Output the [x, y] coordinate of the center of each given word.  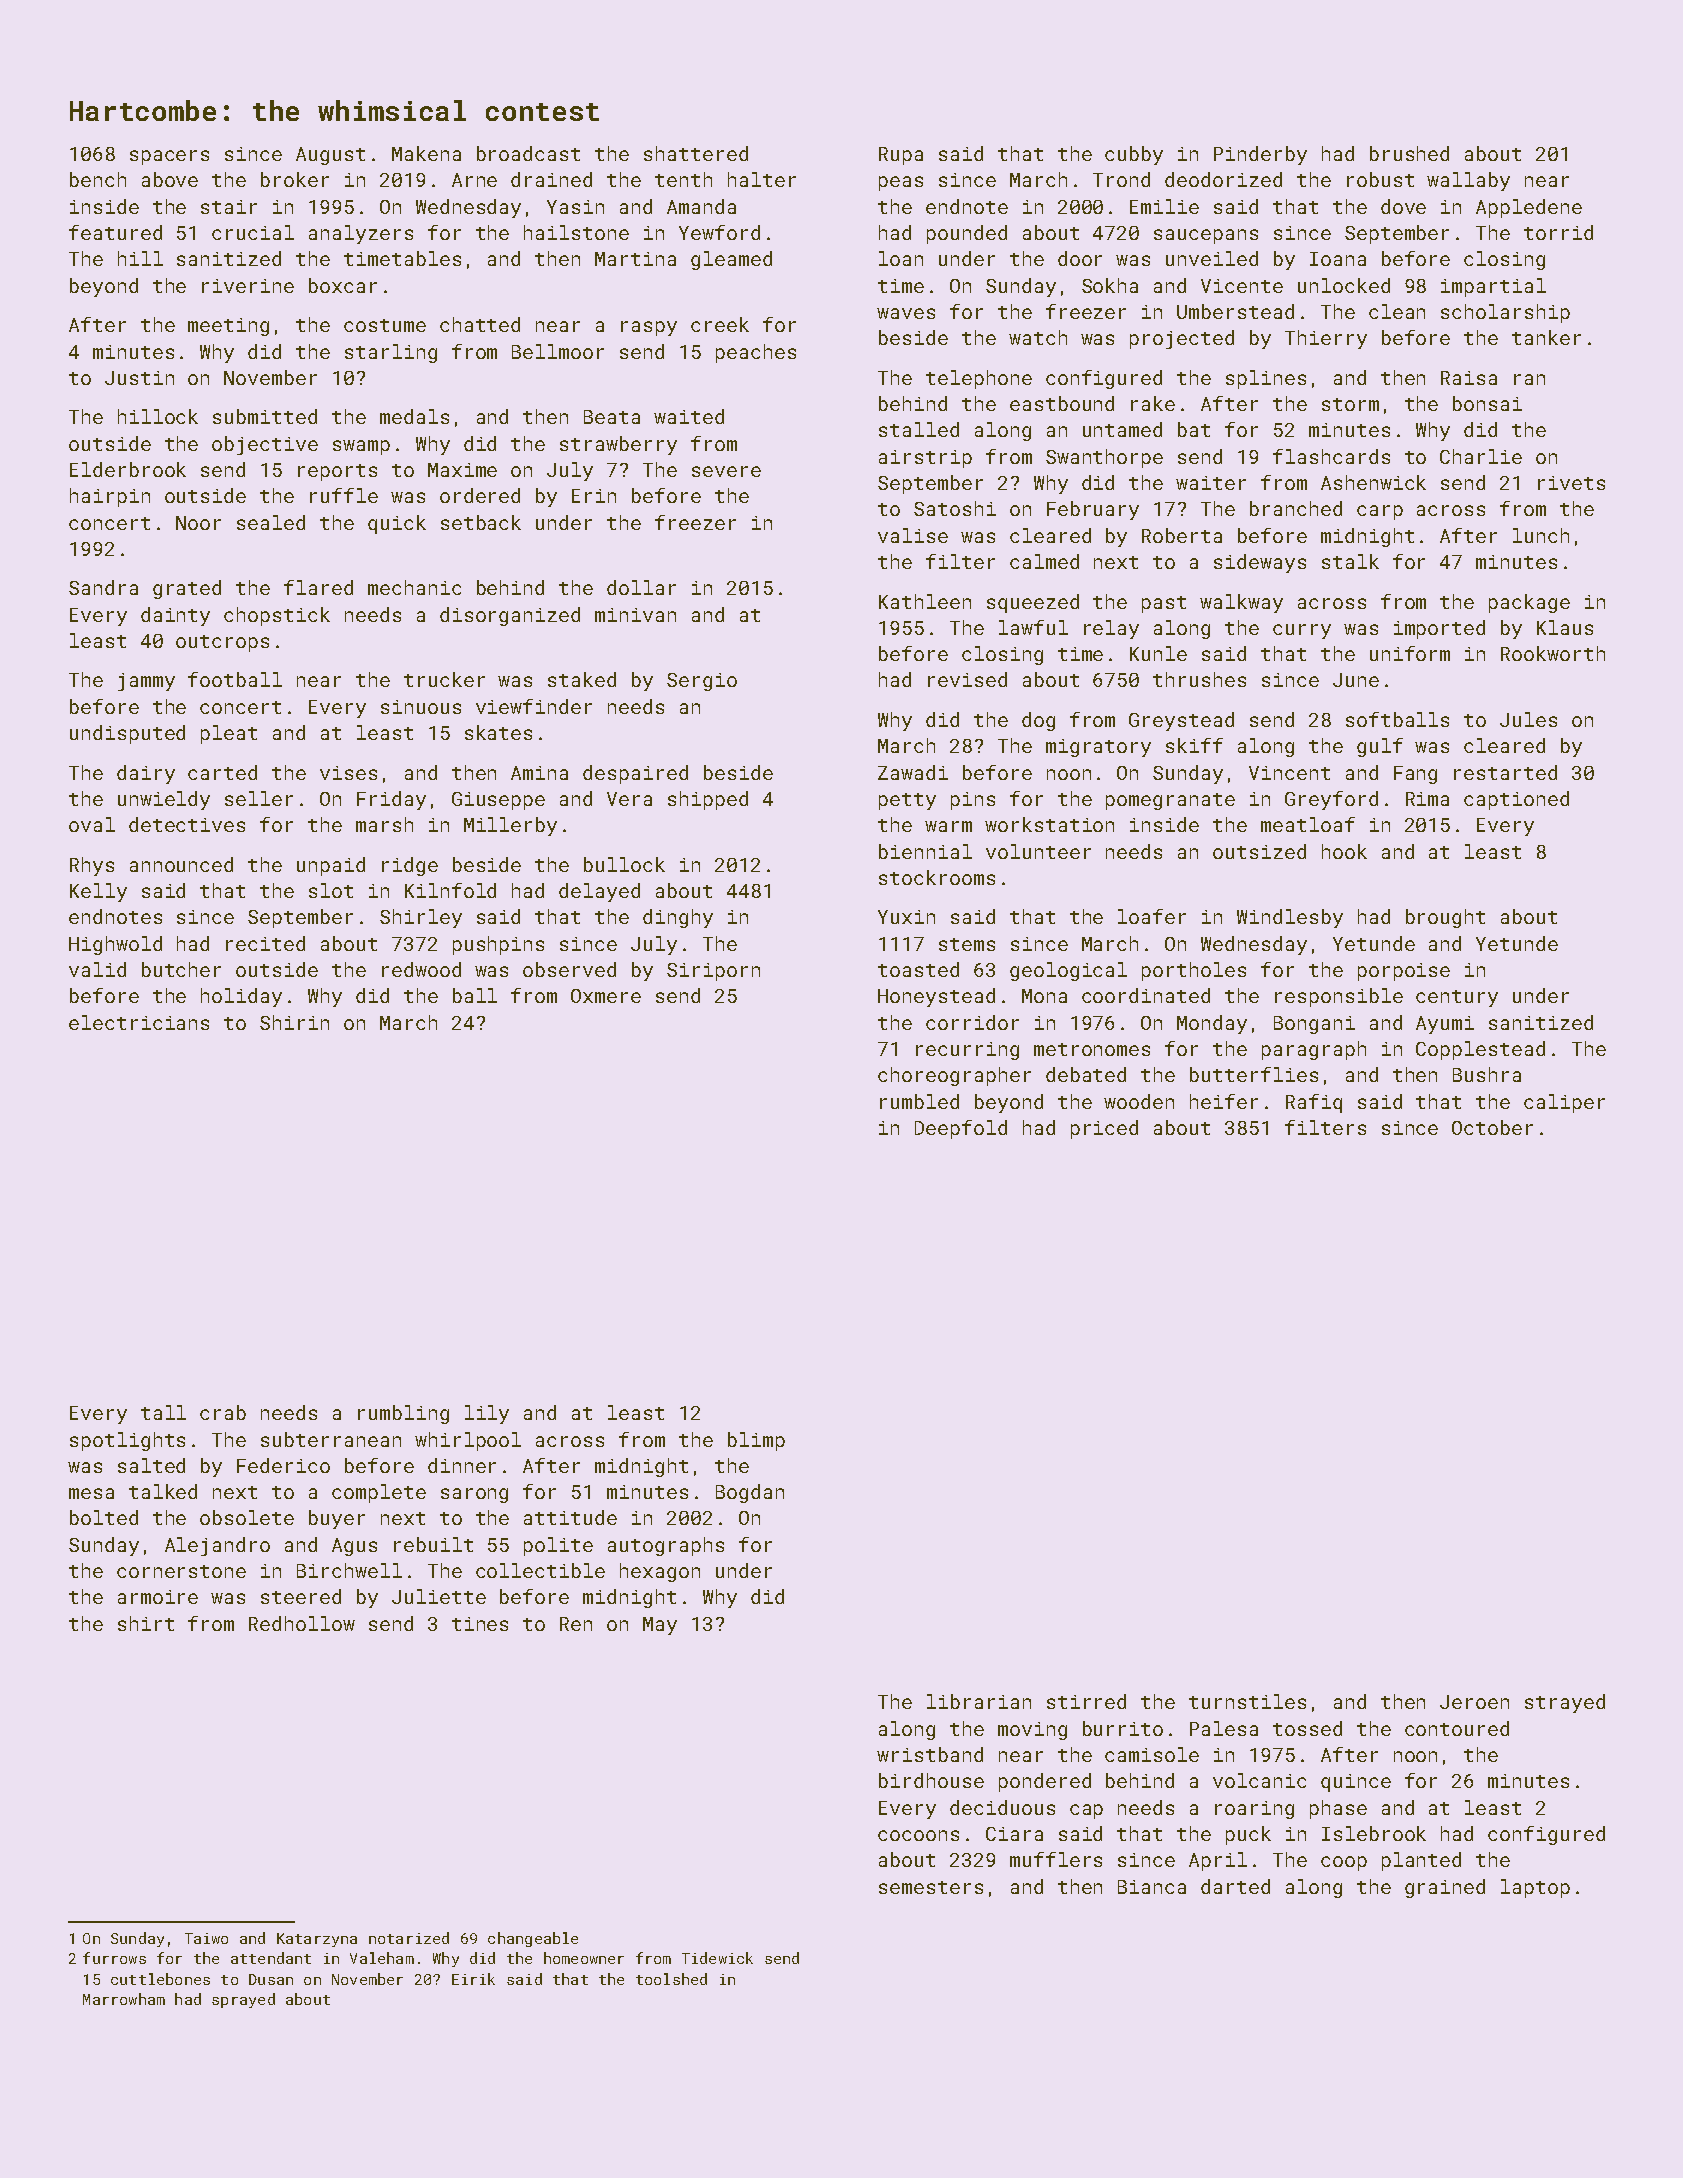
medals [414, 416]
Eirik [473, 1979]
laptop [1535, 1888]
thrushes [1199, 679]
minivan [635, 615]
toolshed [671, 1979]
